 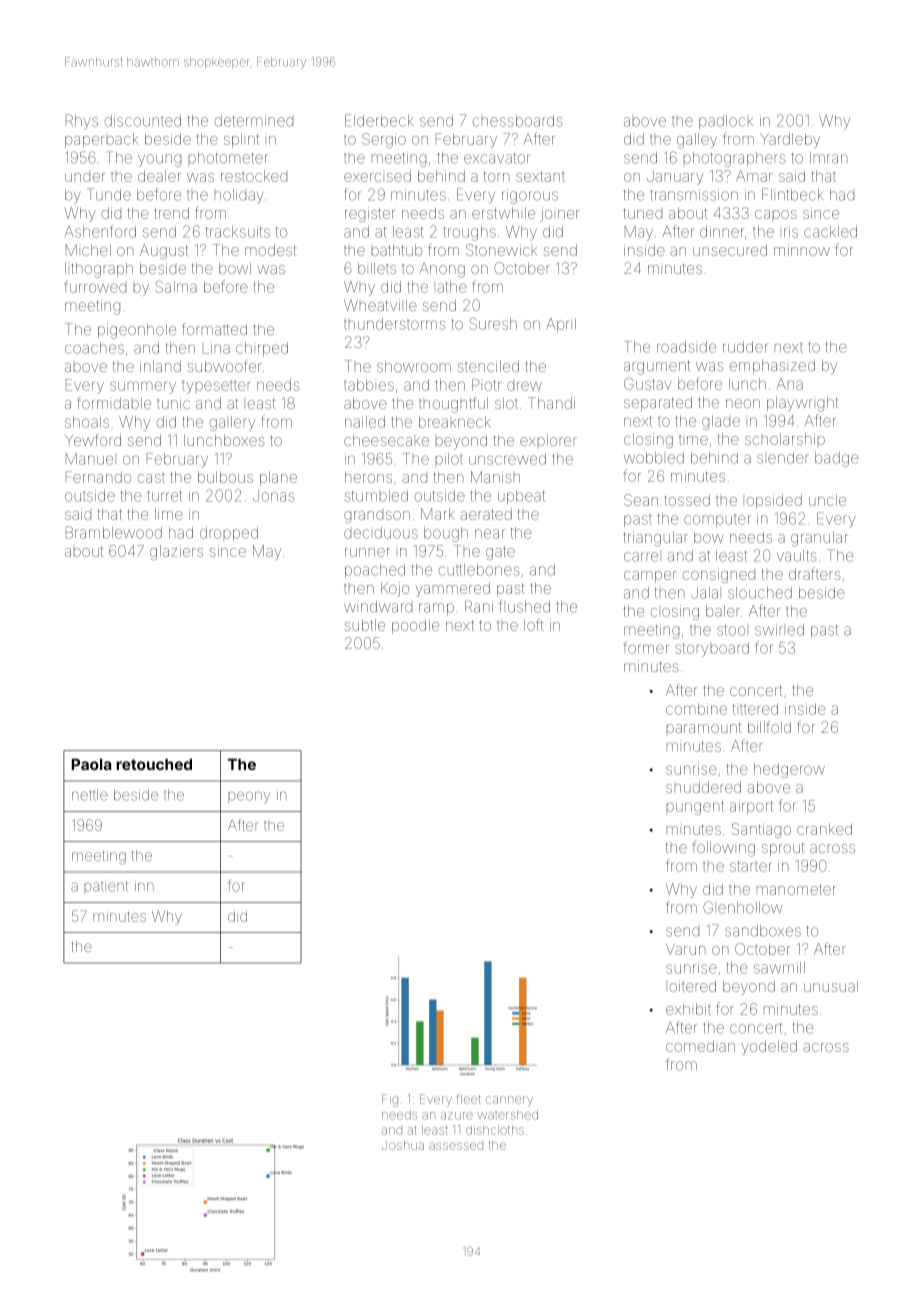 What do you see at coordinates (241, 140) in the screenshot?
I see `splint` at bounding box center [241, 140].
